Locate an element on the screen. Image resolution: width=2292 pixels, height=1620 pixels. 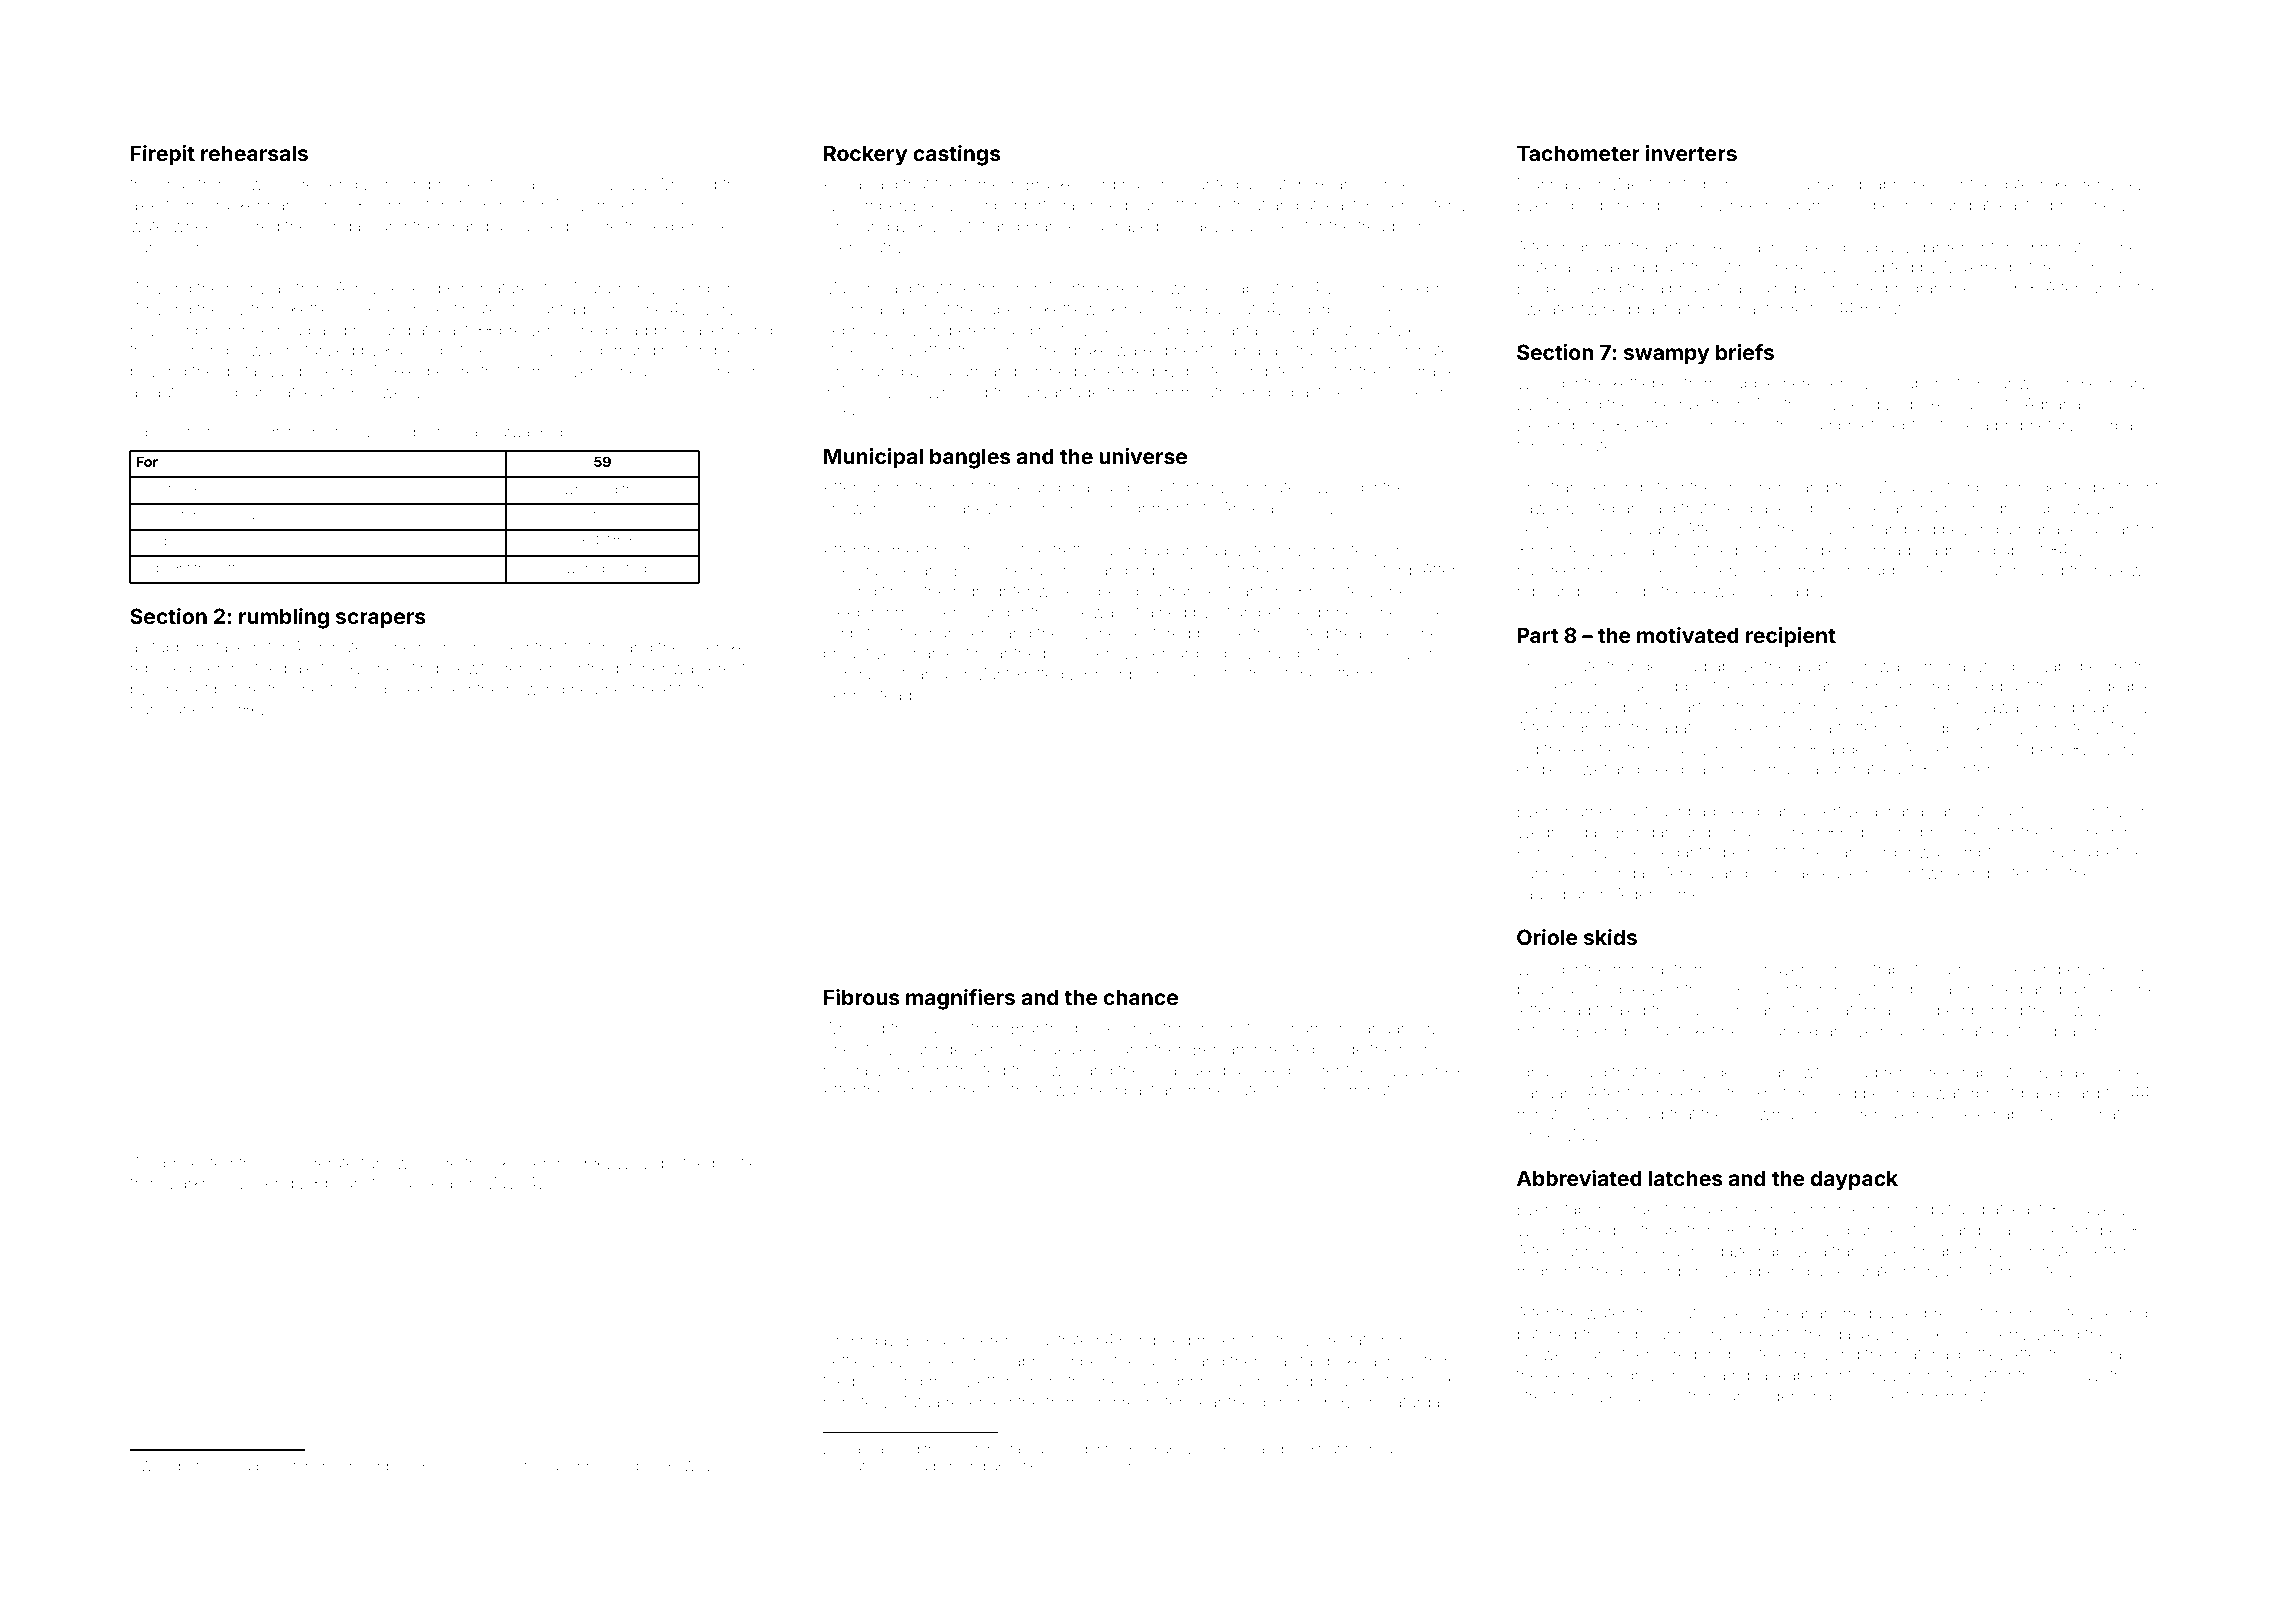
castings is located at coordinates (957, 155).
